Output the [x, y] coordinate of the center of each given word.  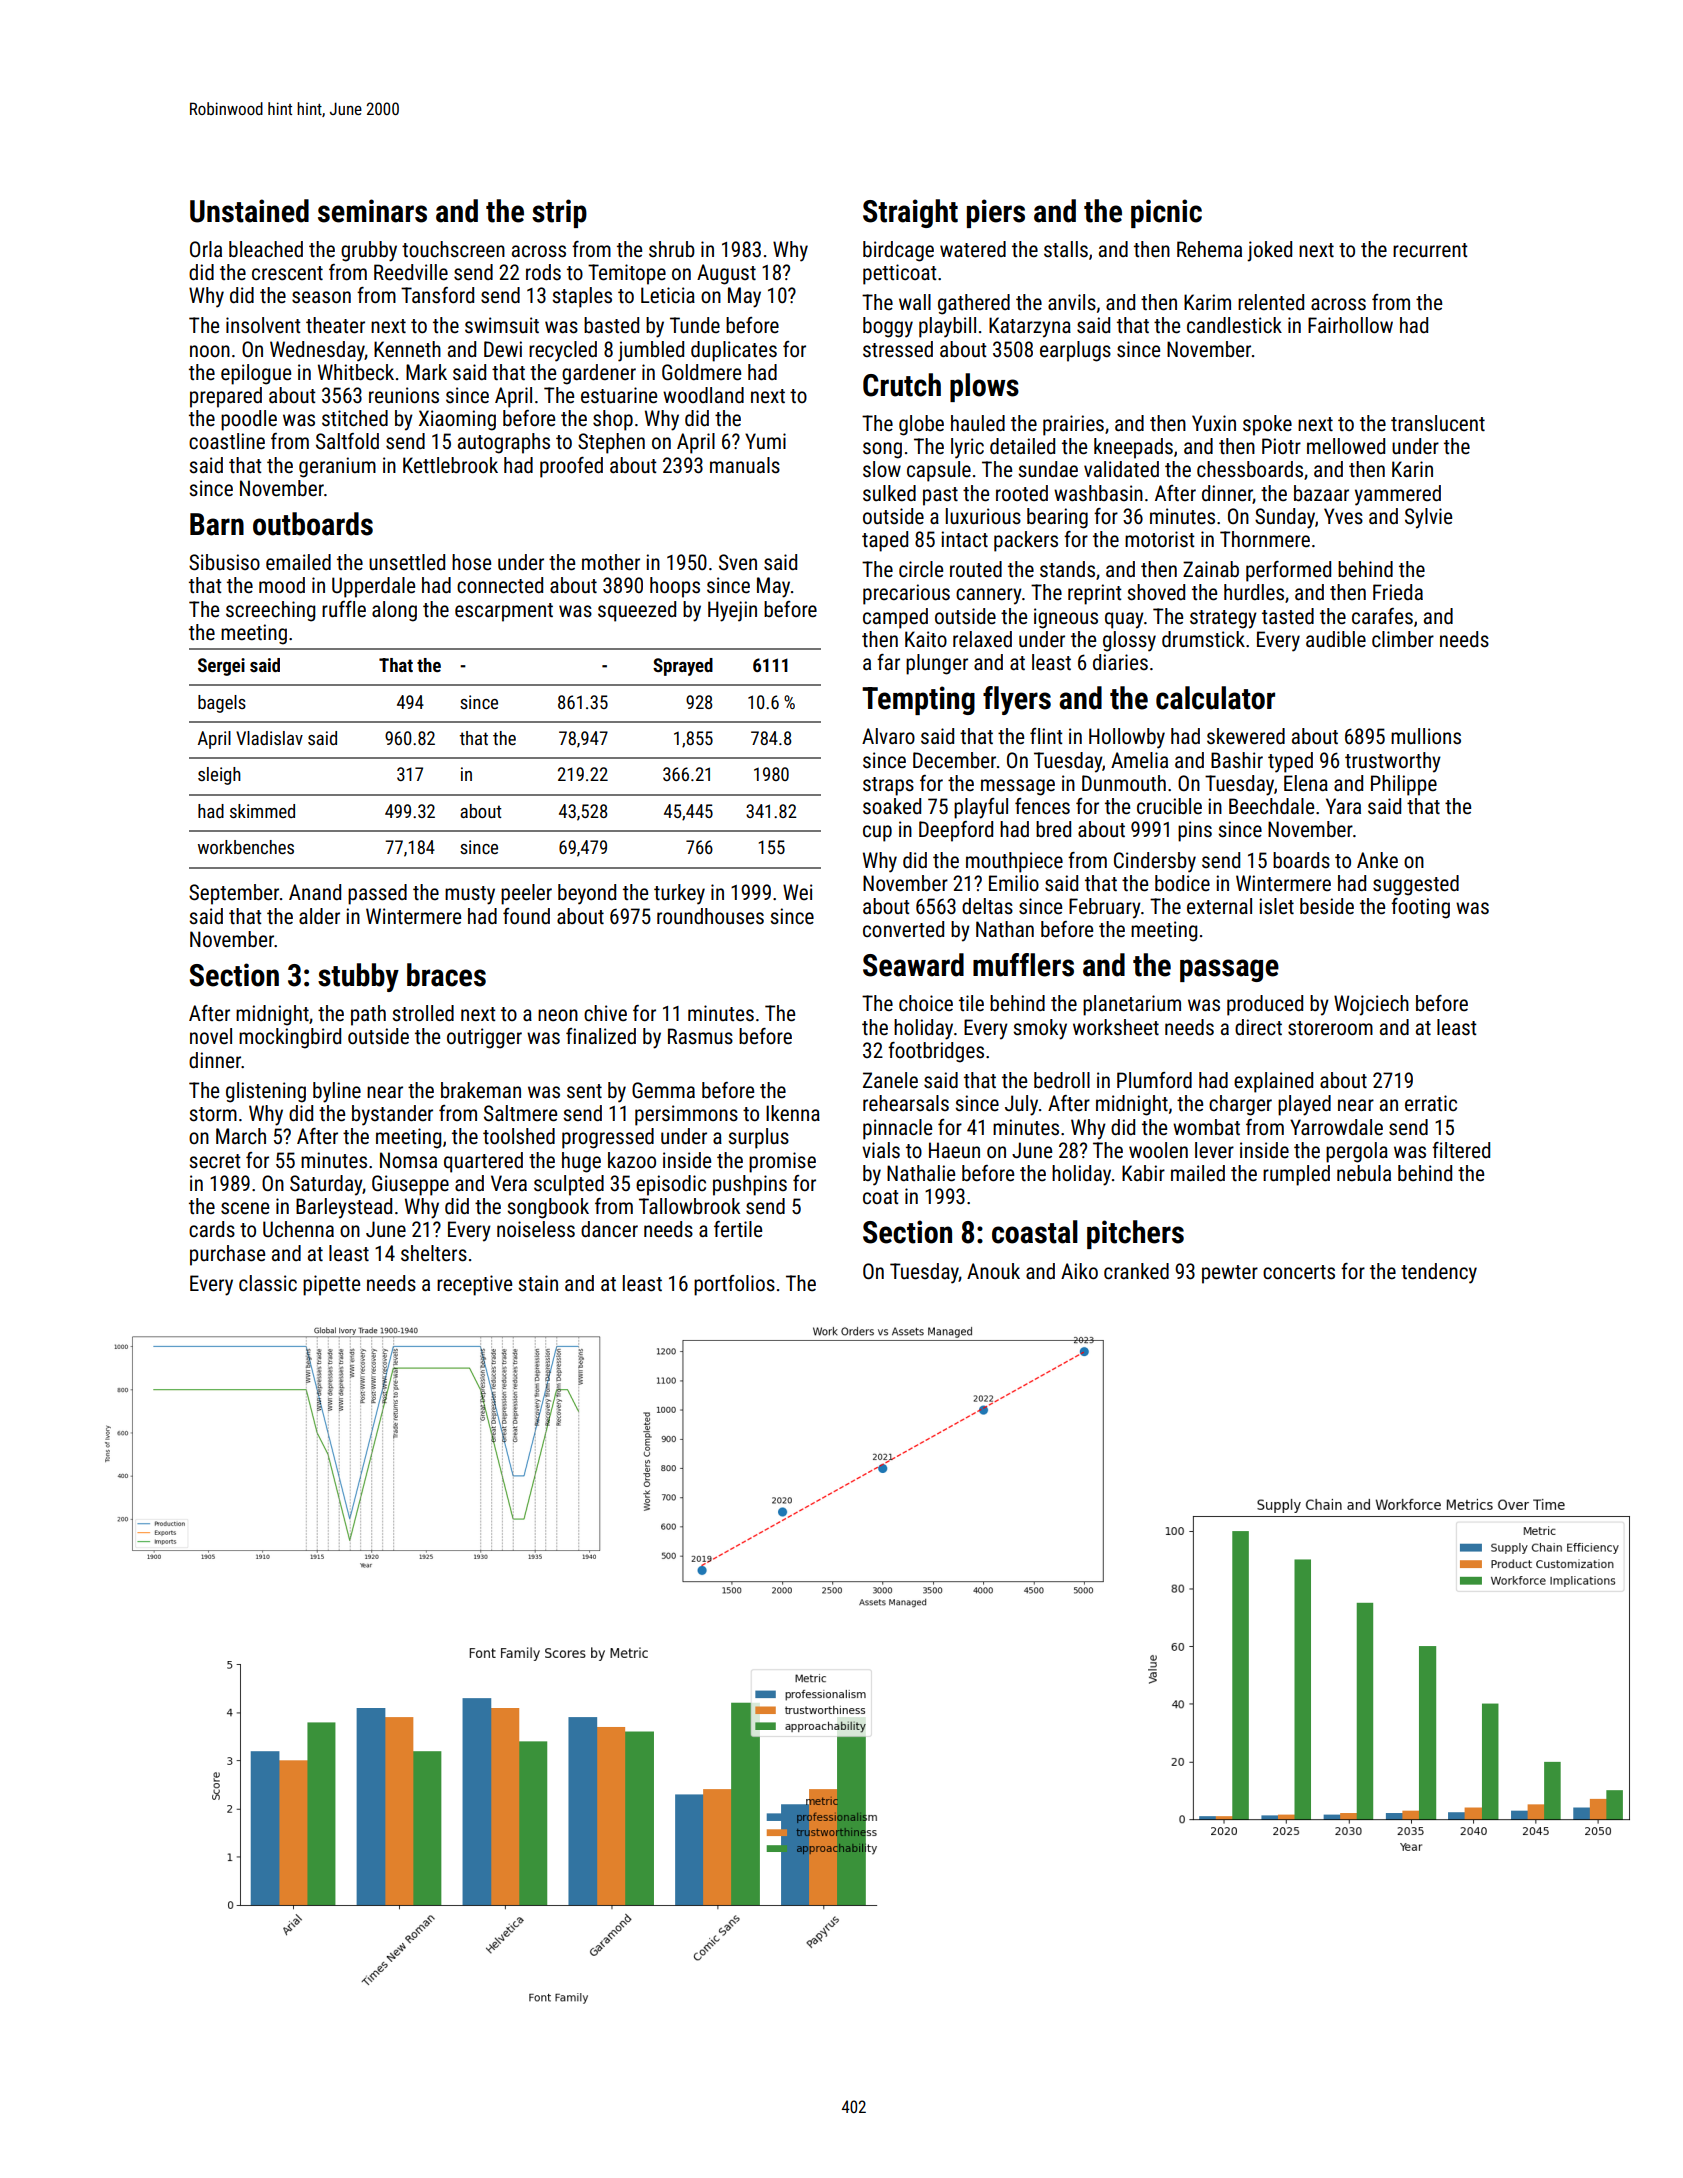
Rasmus [700, 1036]
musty [470, 895]
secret [215, 1161]
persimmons [686, 1115]
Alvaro [888, 736]
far [888, 662]
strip [559, 213]
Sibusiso [224, 562]
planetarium [1132, 1005]
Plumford [1154, 1080]
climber [1403, 639]
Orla [206, 249]
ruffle [344, 609]
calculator [1215, 698]
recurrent [1430, 250]
